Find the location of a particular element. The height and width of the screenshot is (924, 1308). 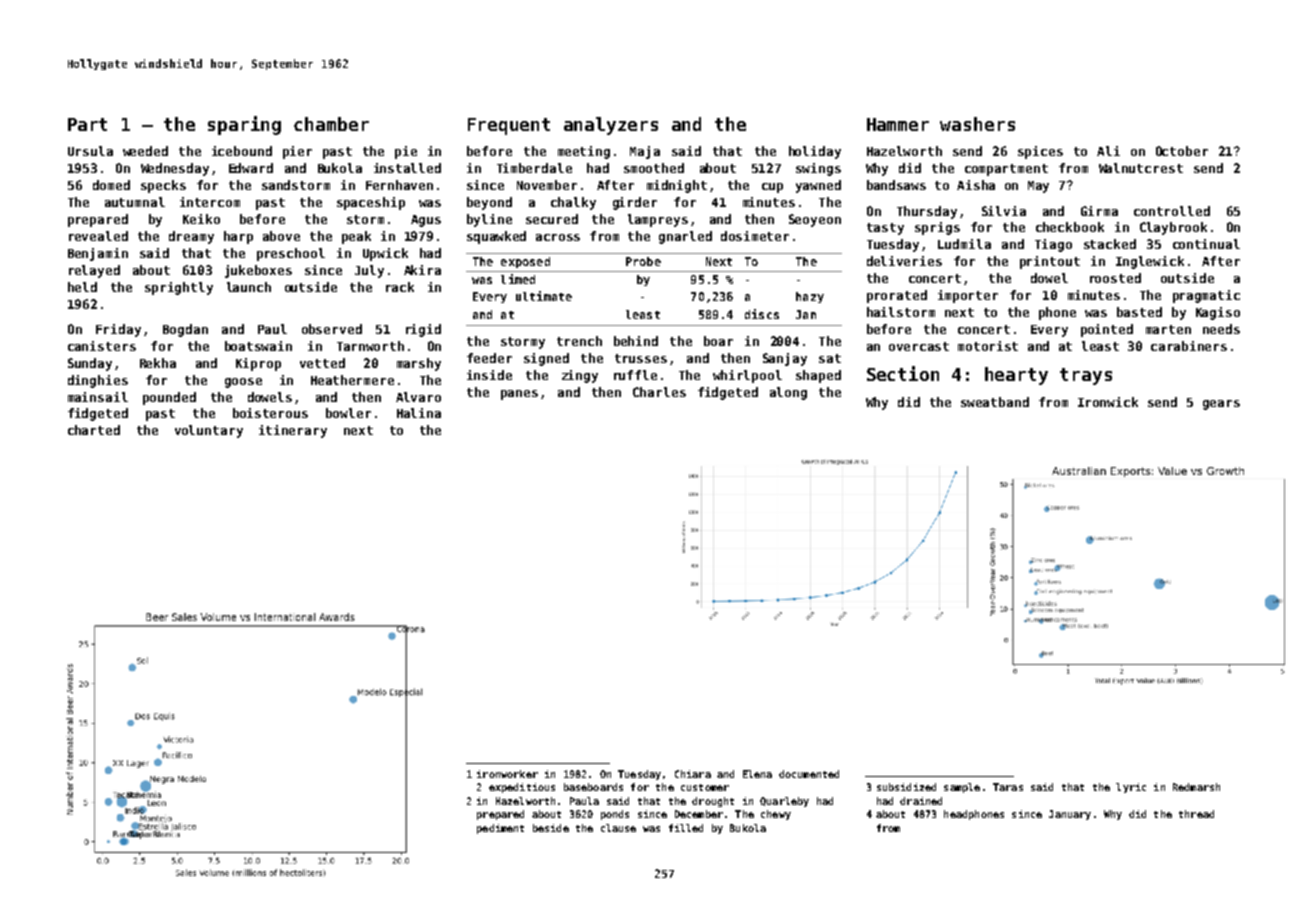

checkbook is located at coordinates (1070, 227).
